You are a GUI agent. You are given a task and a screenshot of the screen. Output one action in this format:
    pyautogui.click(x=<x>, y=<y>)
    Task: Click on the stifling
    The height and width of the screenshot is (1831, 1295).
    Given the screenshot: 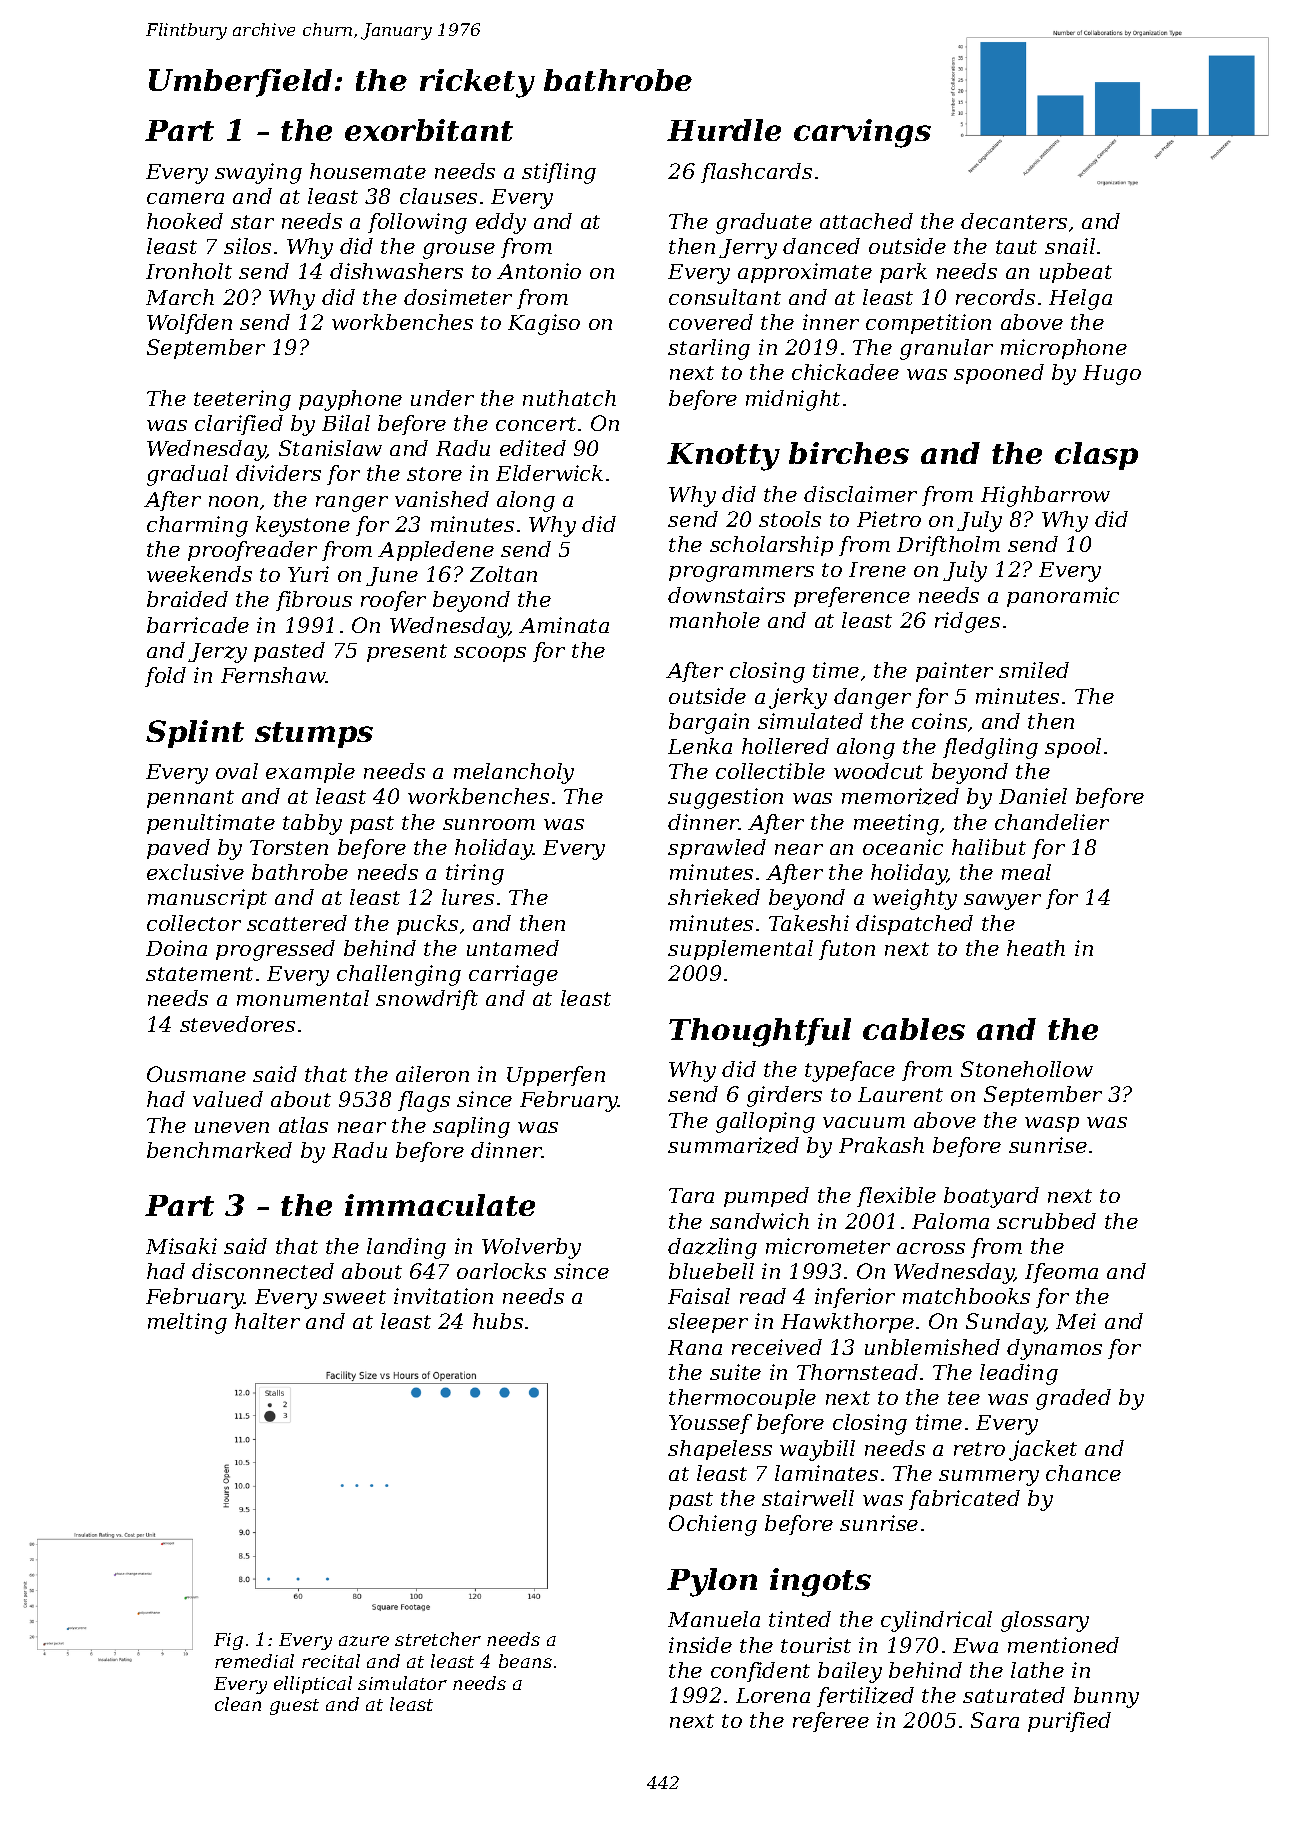 What is the action you would take?
    pyautogui.click(x=559, y=173)
